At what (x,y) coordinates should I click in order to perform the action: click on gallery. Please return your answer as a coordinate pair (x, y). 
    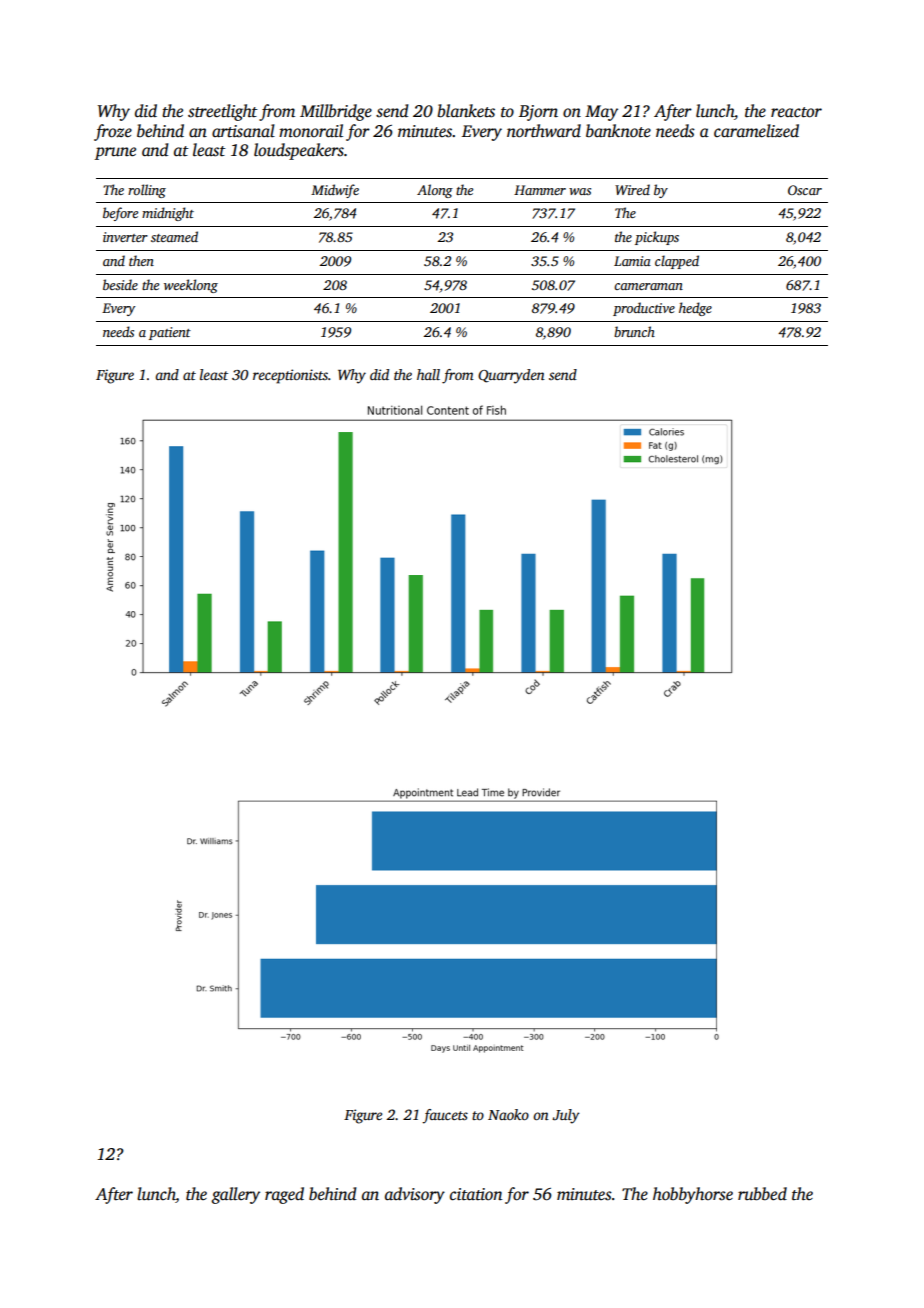
    Looking at the image, I should click on (235, 1195).
